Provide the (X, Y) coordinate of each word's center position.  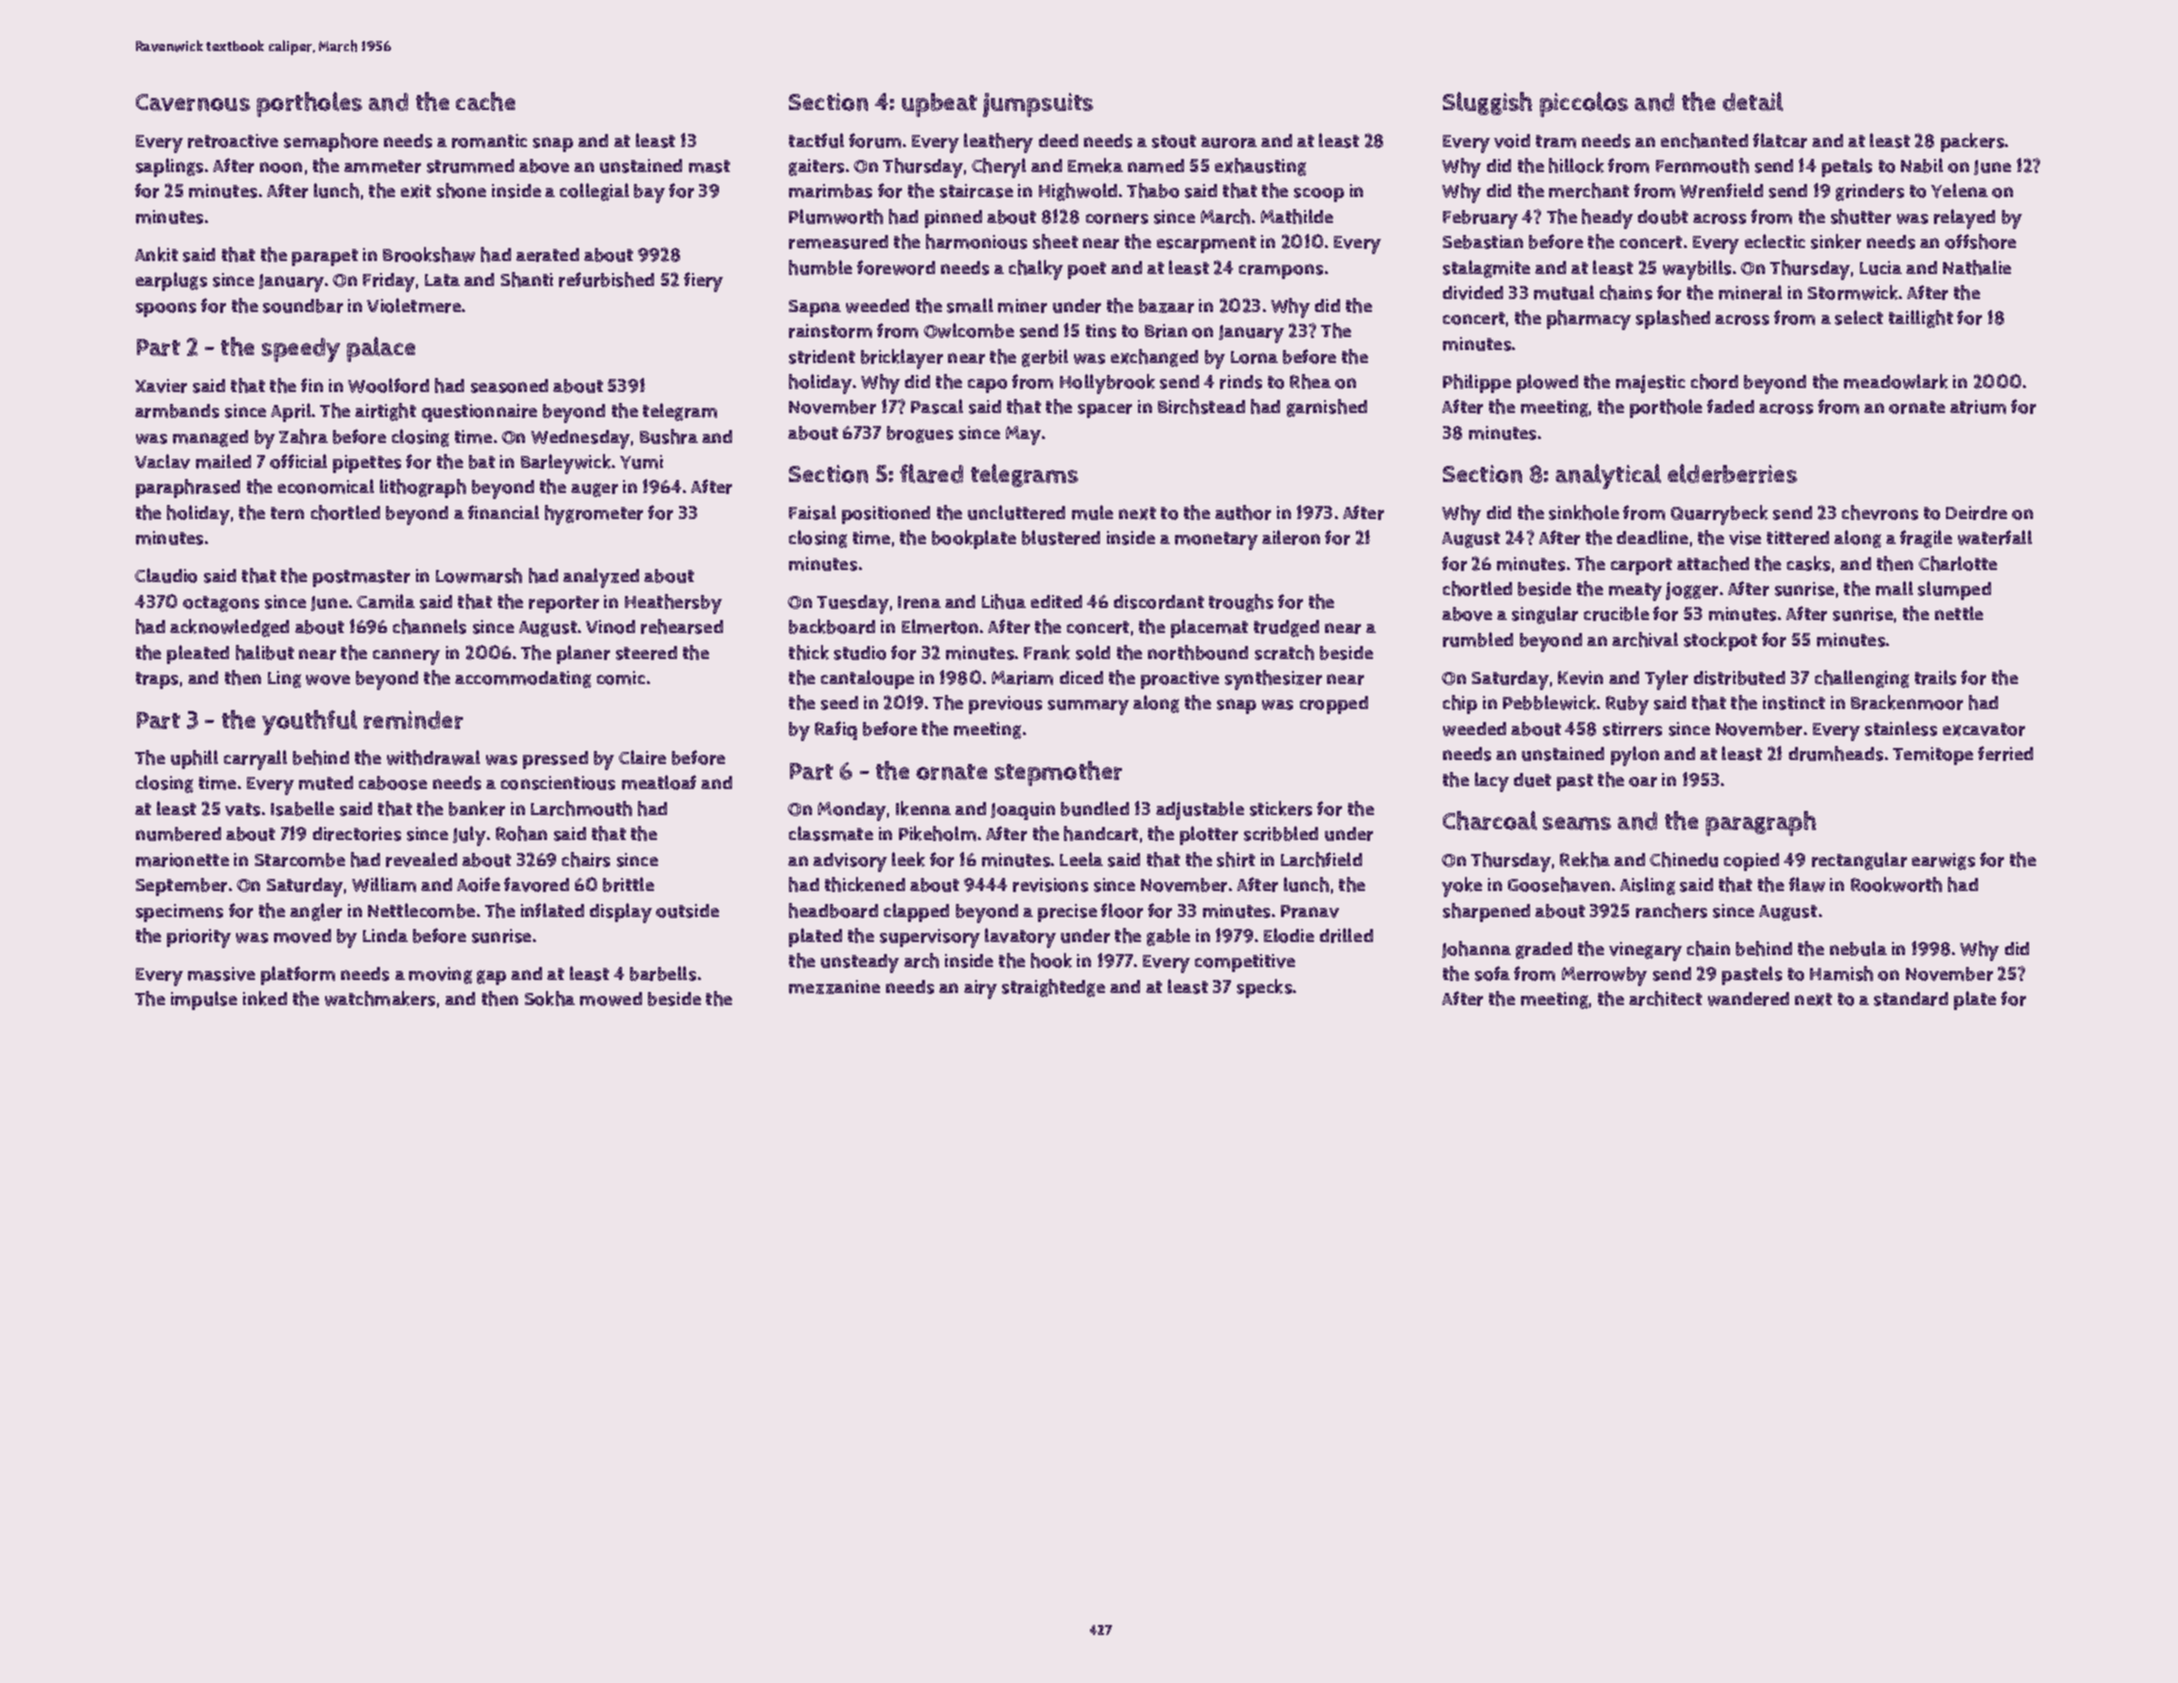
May (1023, 435)
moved (302, 936)
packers (1972, 142)
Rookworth (1896, 884)
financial (503, 512)
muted (326, 783)
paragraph (1761, 823)
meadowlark (1896, 381)
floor (1122, 910)
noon (281, 167)
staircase (976, 191)
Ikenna (923, 808)
